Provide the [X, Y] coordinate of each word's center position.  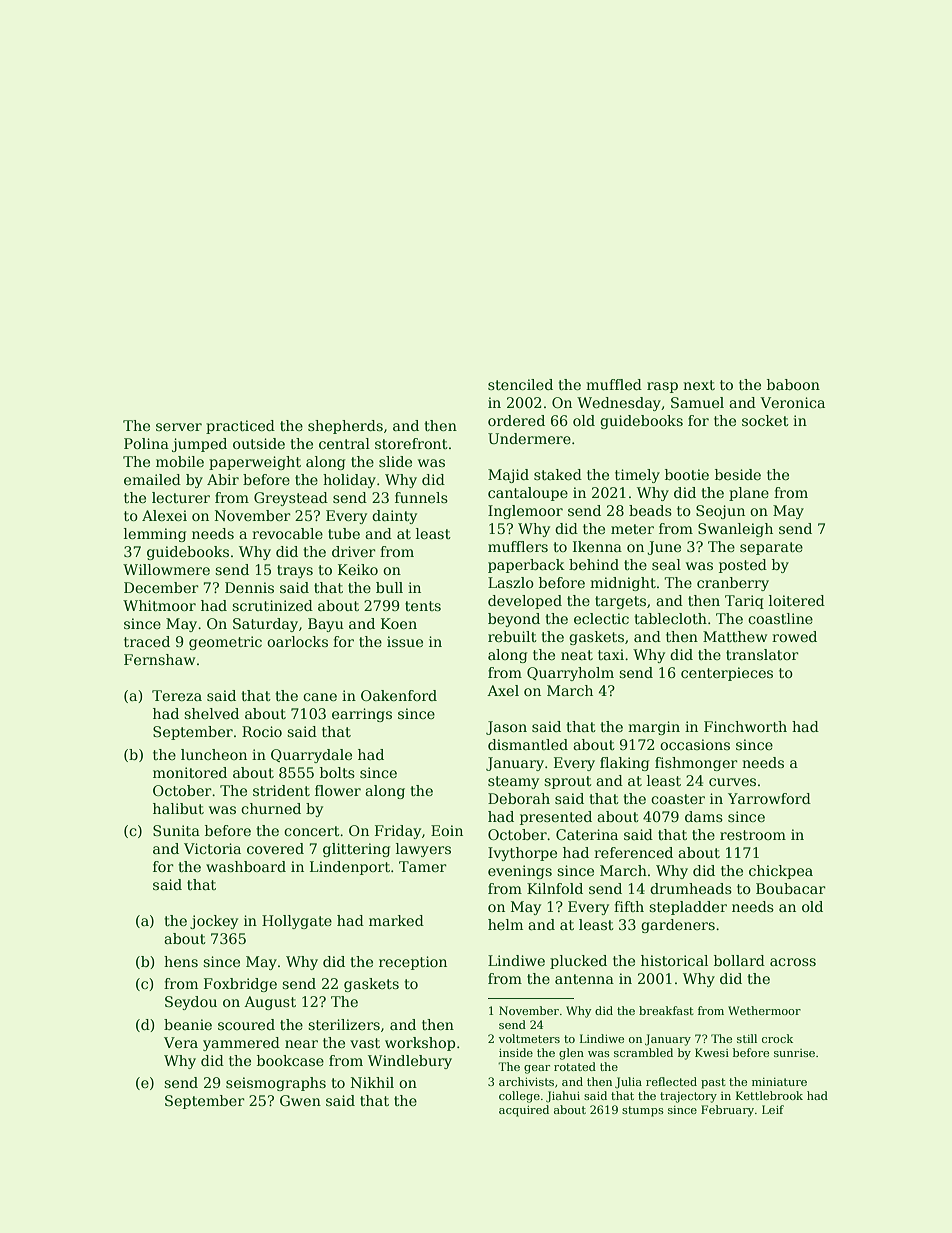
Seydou [191, 1003]
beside [738, 474]
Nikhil [372, 1082]
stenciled [520, 384]
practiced [240, 427]
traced [147, 641]
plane [749, 494]
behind [594, 564]
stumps [643, 1111]
